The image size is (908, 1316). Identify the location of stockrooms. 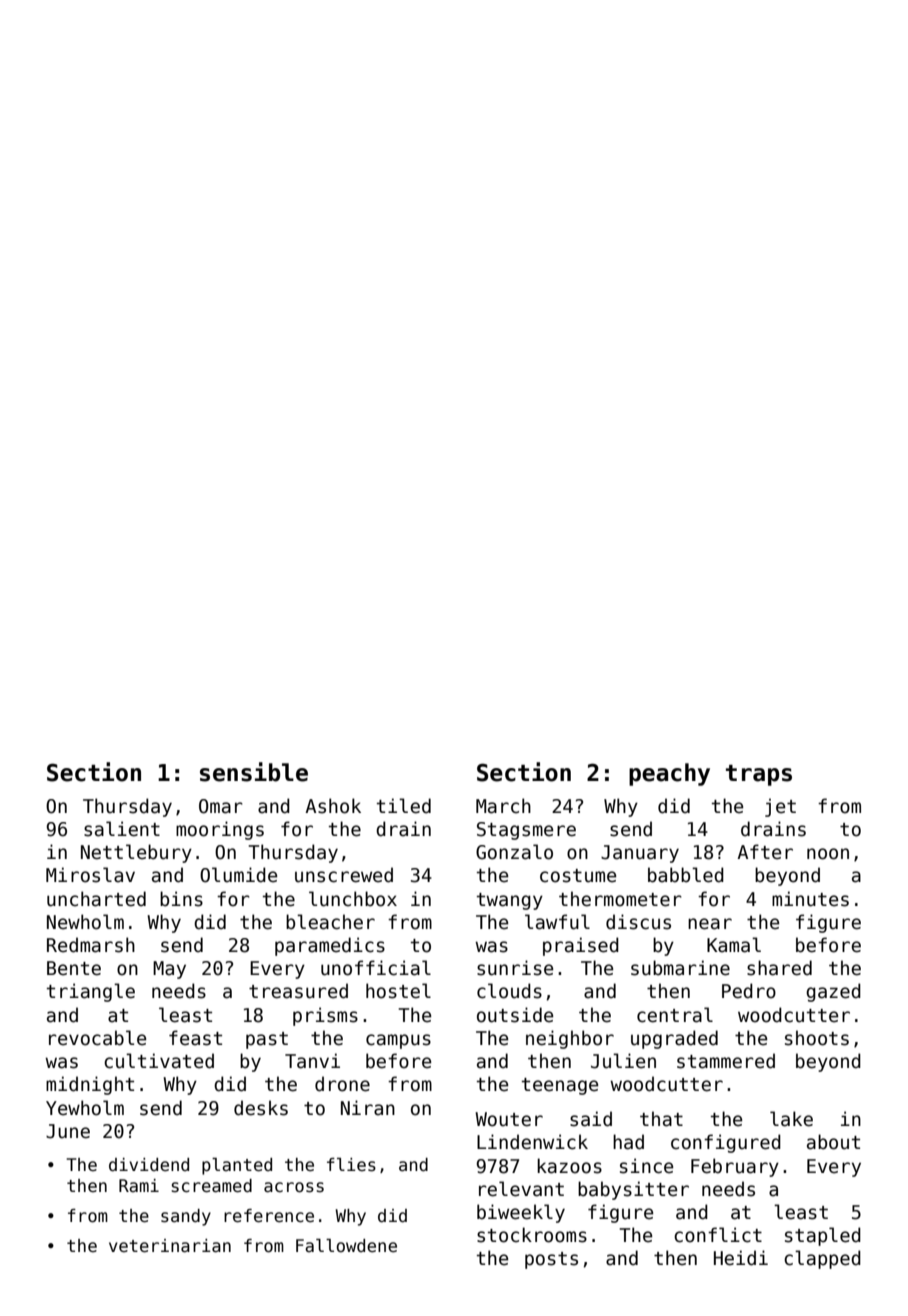
(532, 1235).
